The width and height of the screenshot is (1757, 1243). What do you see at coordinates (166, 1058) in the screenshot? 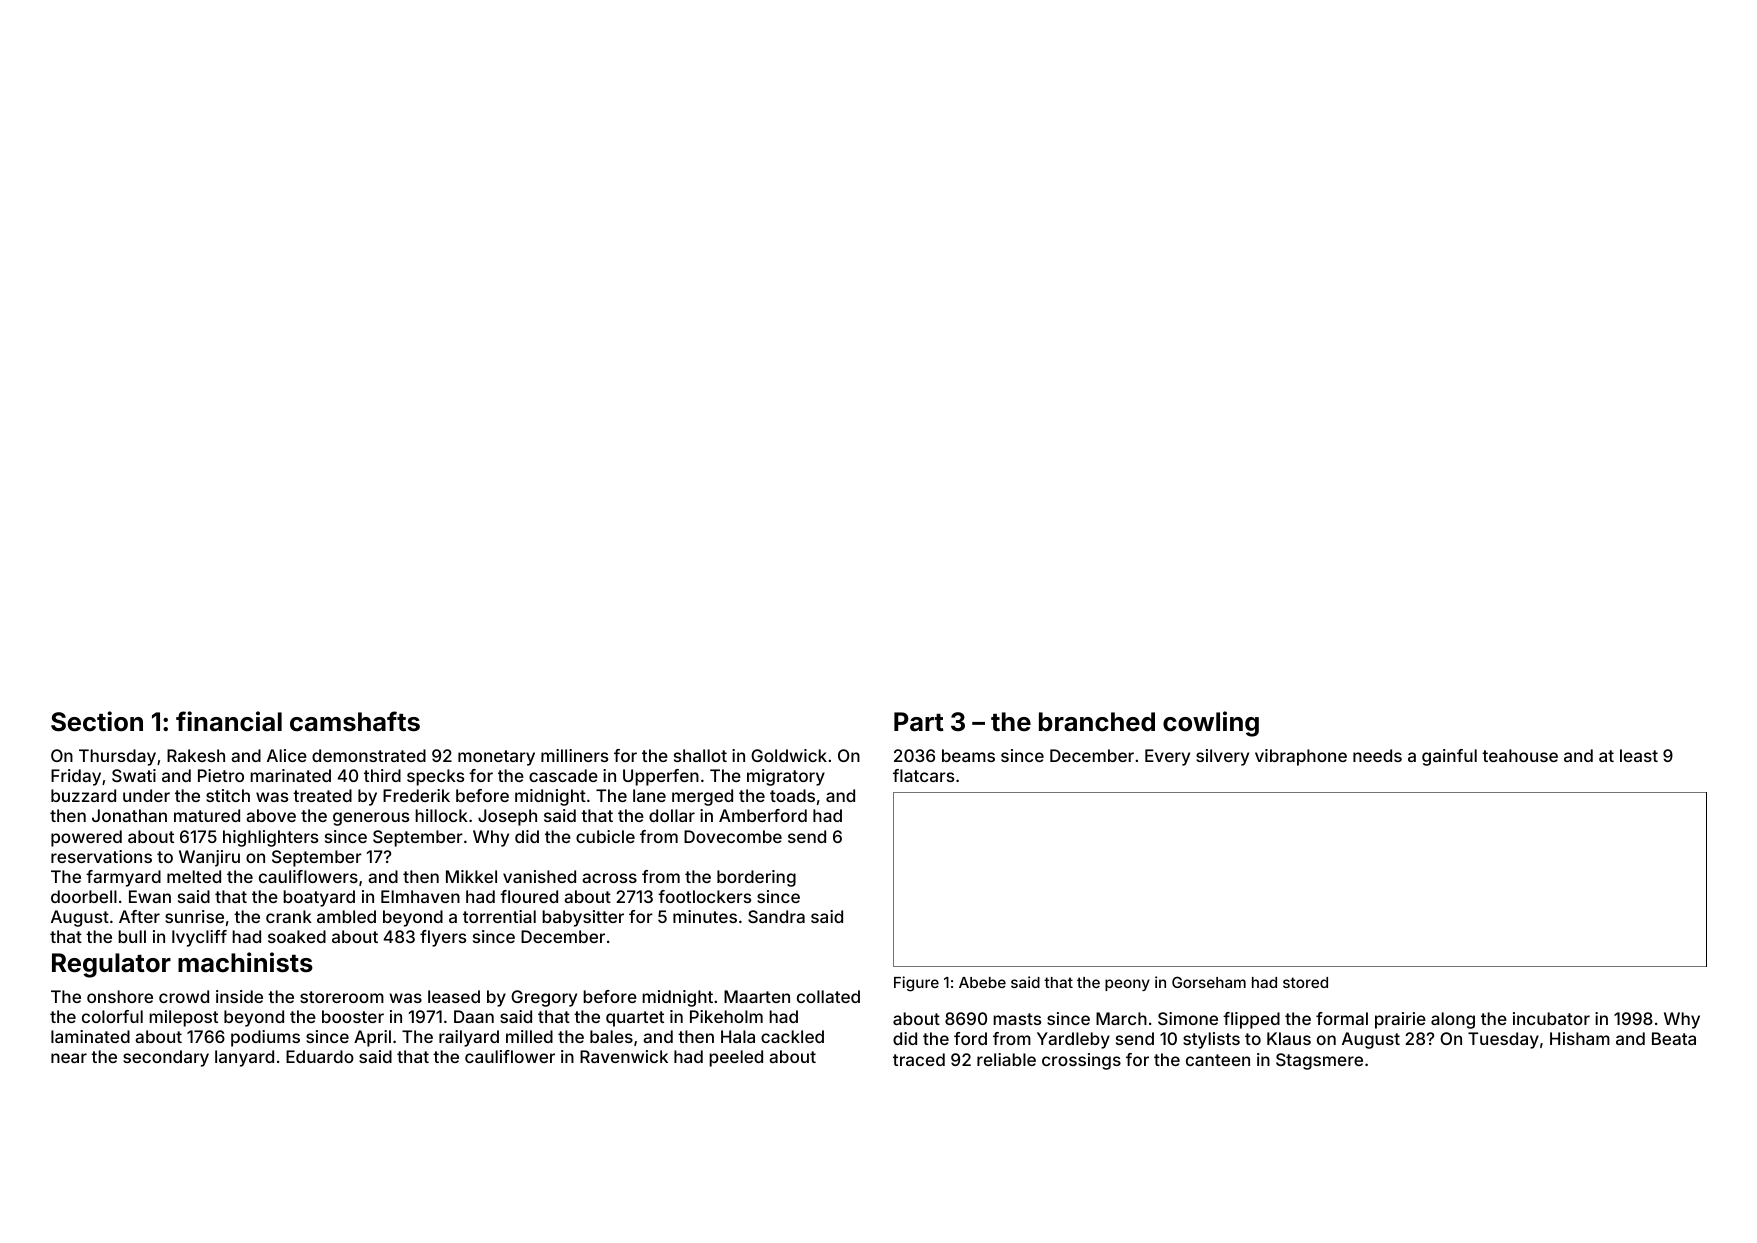
I see `secondary` at bounding box center [166, 1058].
